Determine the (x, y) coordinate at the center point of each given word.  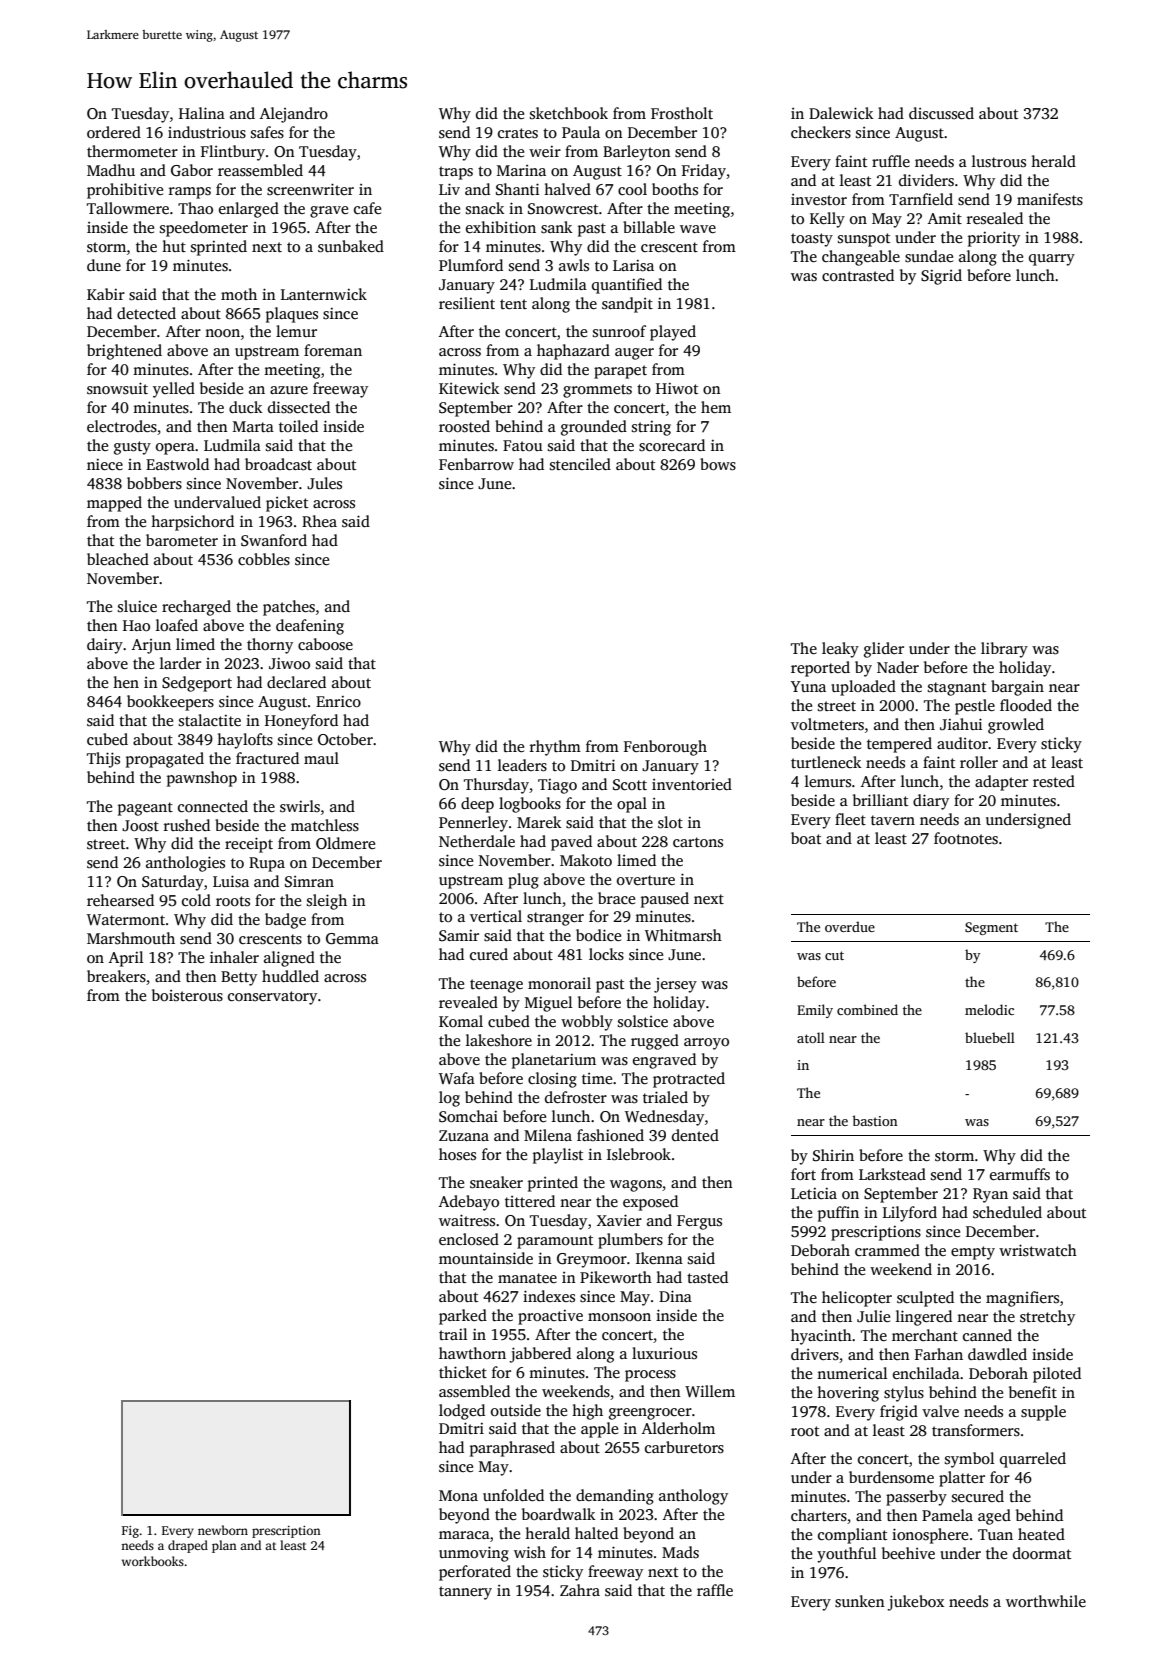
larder (180, 663)
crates (518, 133)
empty (973, 1253)
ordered (114, 132)
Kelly (827, 220)
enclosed (469, 1239)
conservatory (272, 998)
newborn (223, 1530)
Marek (539, 822)
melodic (989, 1009)
